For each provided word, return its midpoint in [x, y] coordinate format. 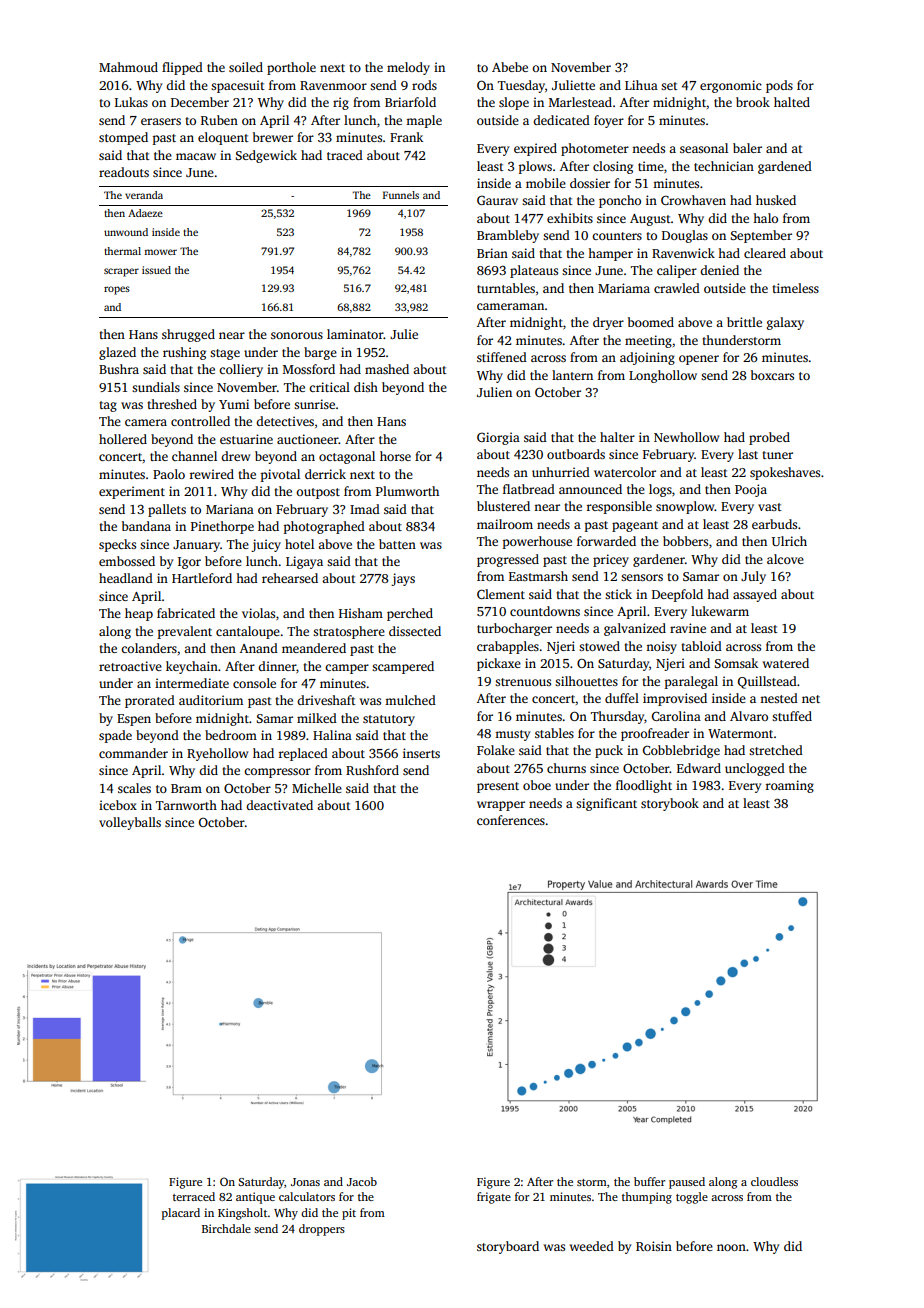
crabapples [508, 647]
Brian [492, 253]
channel [194, 456]
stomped [123, 138]
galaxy [785, 323]
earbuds [774, 524]
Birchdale [226, 1228]
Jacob [362, 1181]
